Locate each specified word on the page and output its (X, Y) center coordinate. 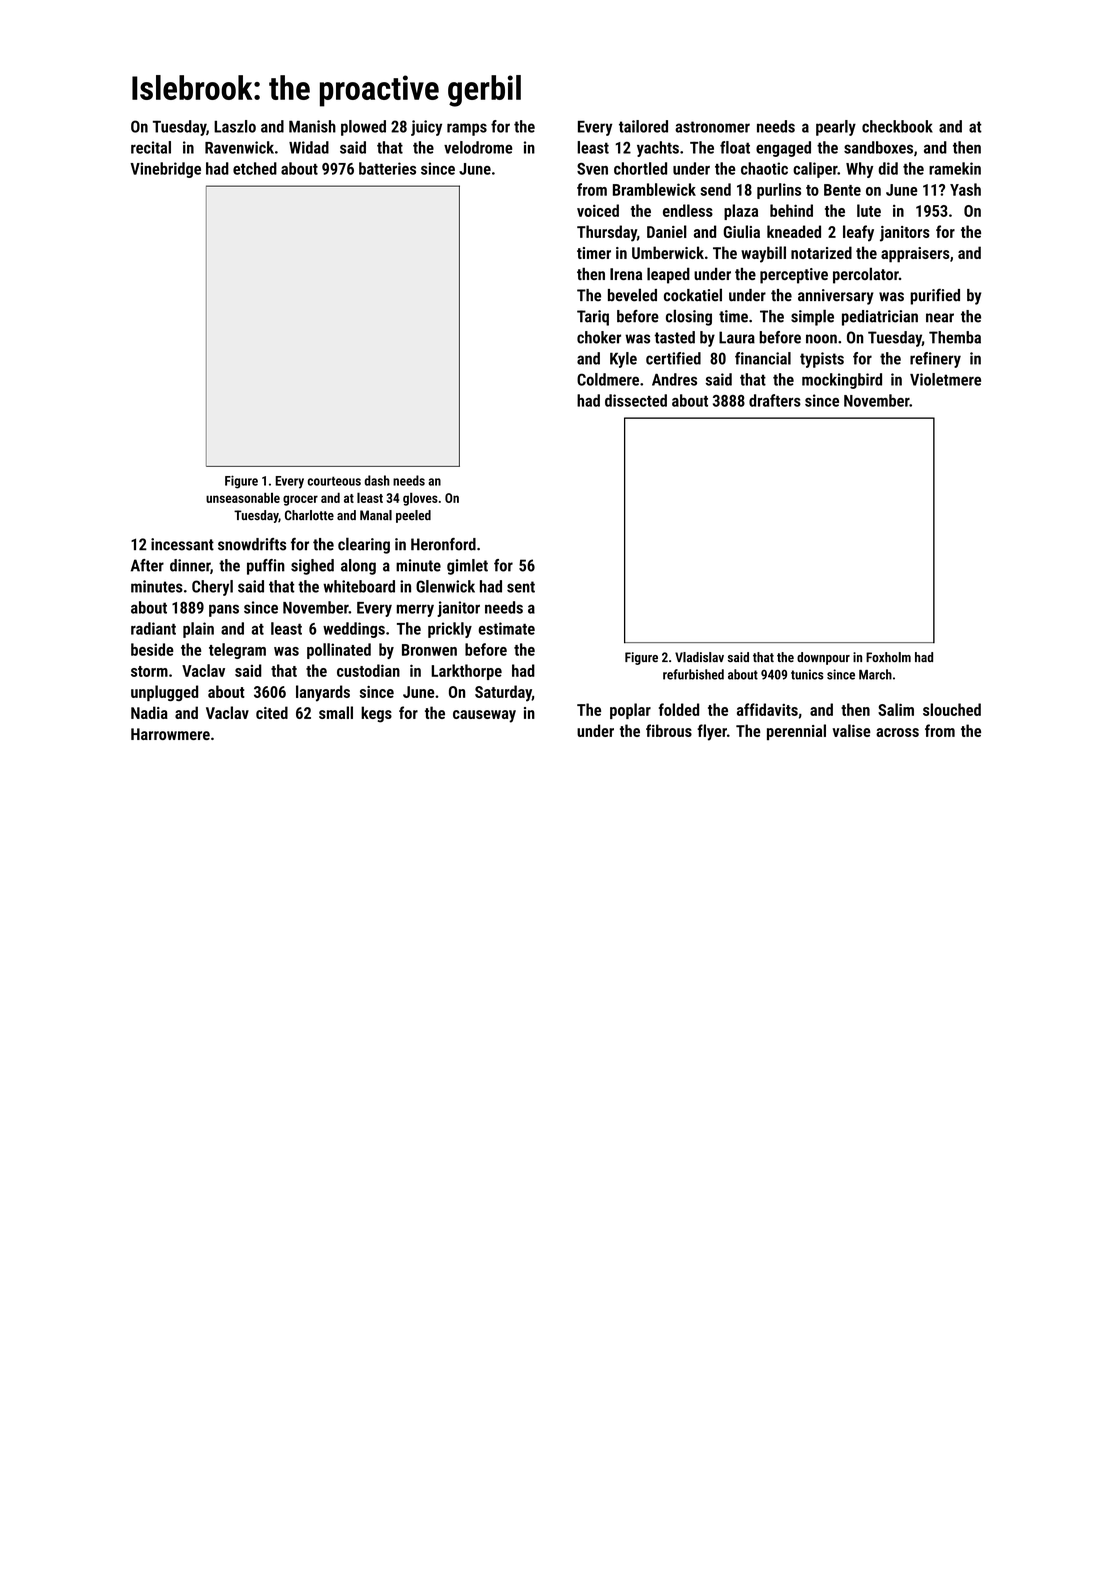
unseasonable (243, 498)
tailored (643, 126)
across (897, 732)
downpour (823, 658)
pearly (836, 128)
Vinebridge (165, 170)
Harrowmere (170, 734)
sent (521, 587)
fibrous (669, 730)
